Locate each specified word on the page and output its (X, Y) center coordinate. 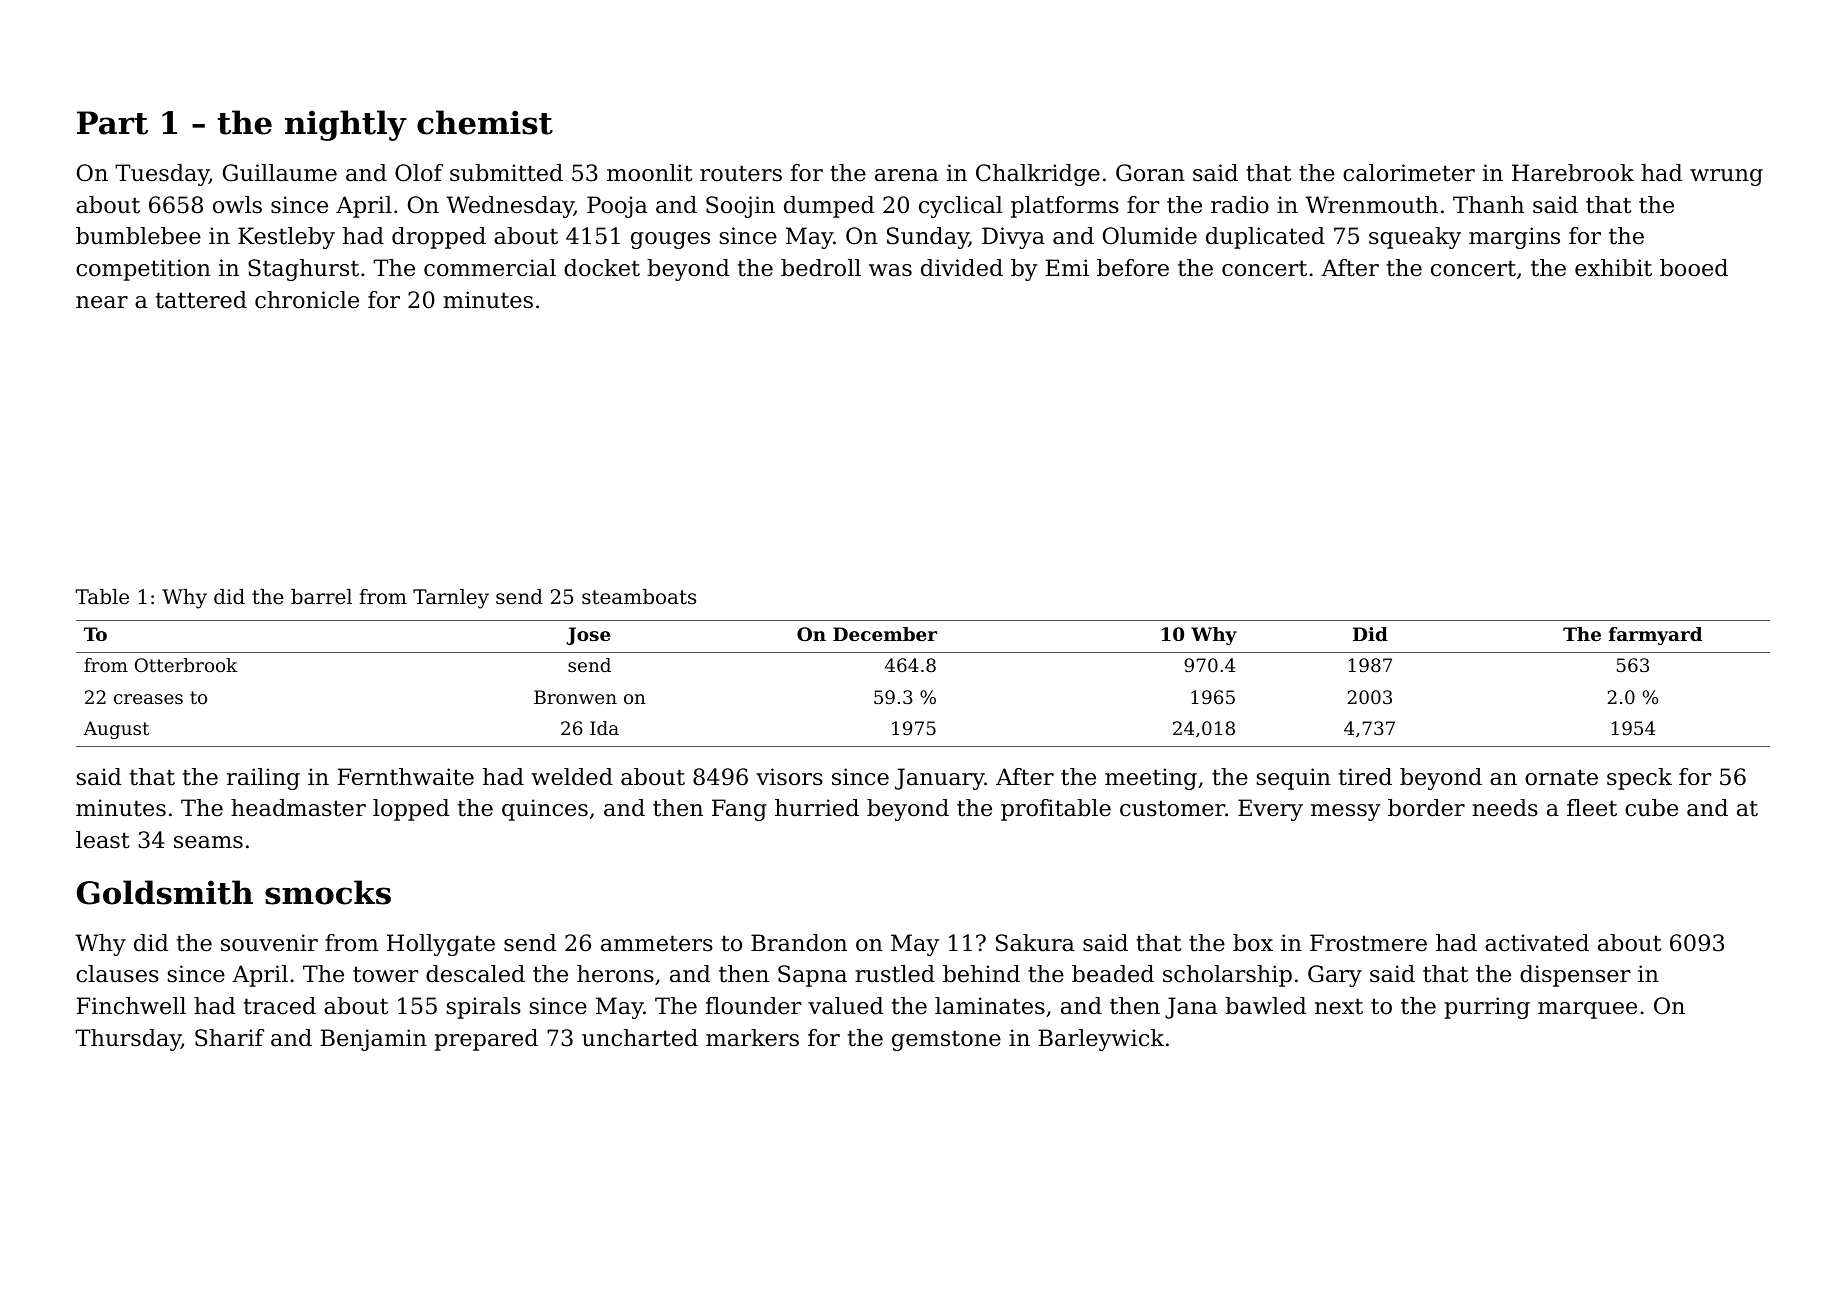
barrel (321, 597)
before (1133, 268)
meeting (1151, 779)
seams (208, 842)
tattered (201, 300)
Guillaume (280, 173)
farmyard (1655, 636)
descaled (475, 974)
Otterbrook (186, 665)
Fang (739, 810)
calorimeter (1409, 173)
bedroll (821, 268)
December (885, 634)
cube (1651, 808)
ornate (1561, 777)
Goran (1150, 173)
